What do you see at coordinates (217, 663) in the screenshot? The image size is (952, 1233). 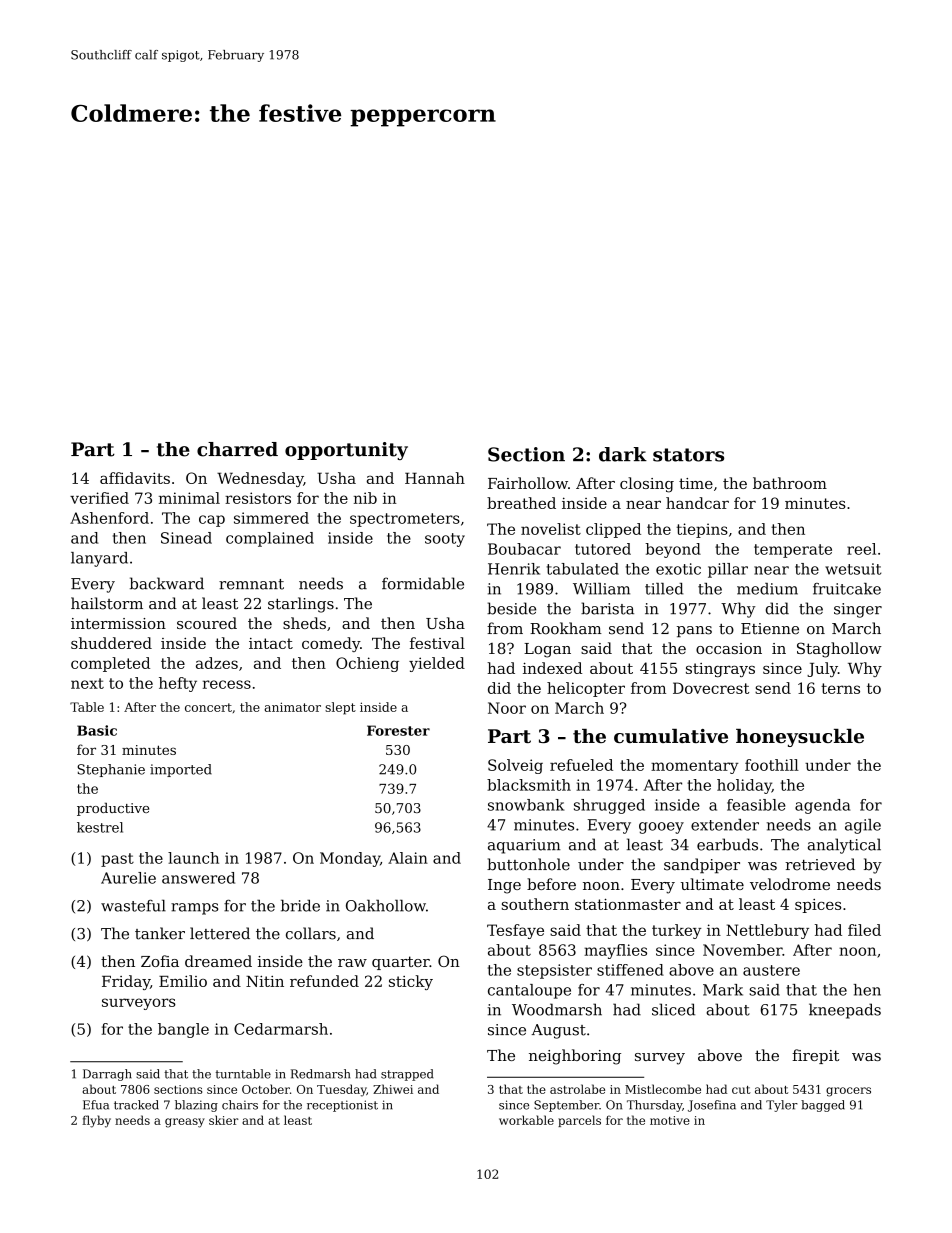 I see `adzes` at bounding box center [217, 663].
